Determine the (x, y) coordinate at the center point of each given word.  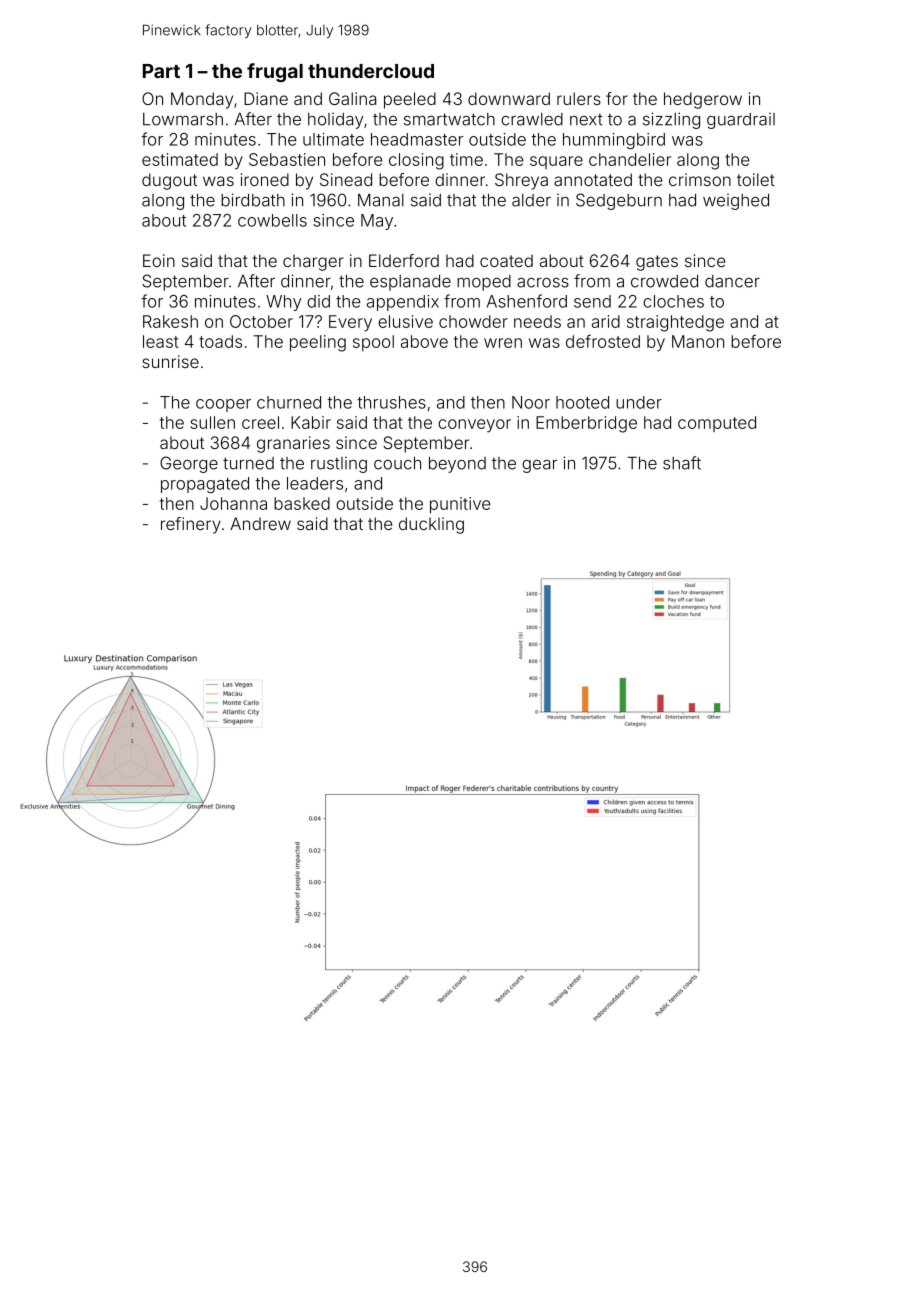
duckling (431, 525)
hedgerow (703, 100)
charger (313, 262)
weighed (736, 202)
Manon (698, 341)
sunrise (170, 361)
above (424, 341)
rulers (579, 98)
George (189, 464)
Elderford (404, 260)
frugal (275, 72)
